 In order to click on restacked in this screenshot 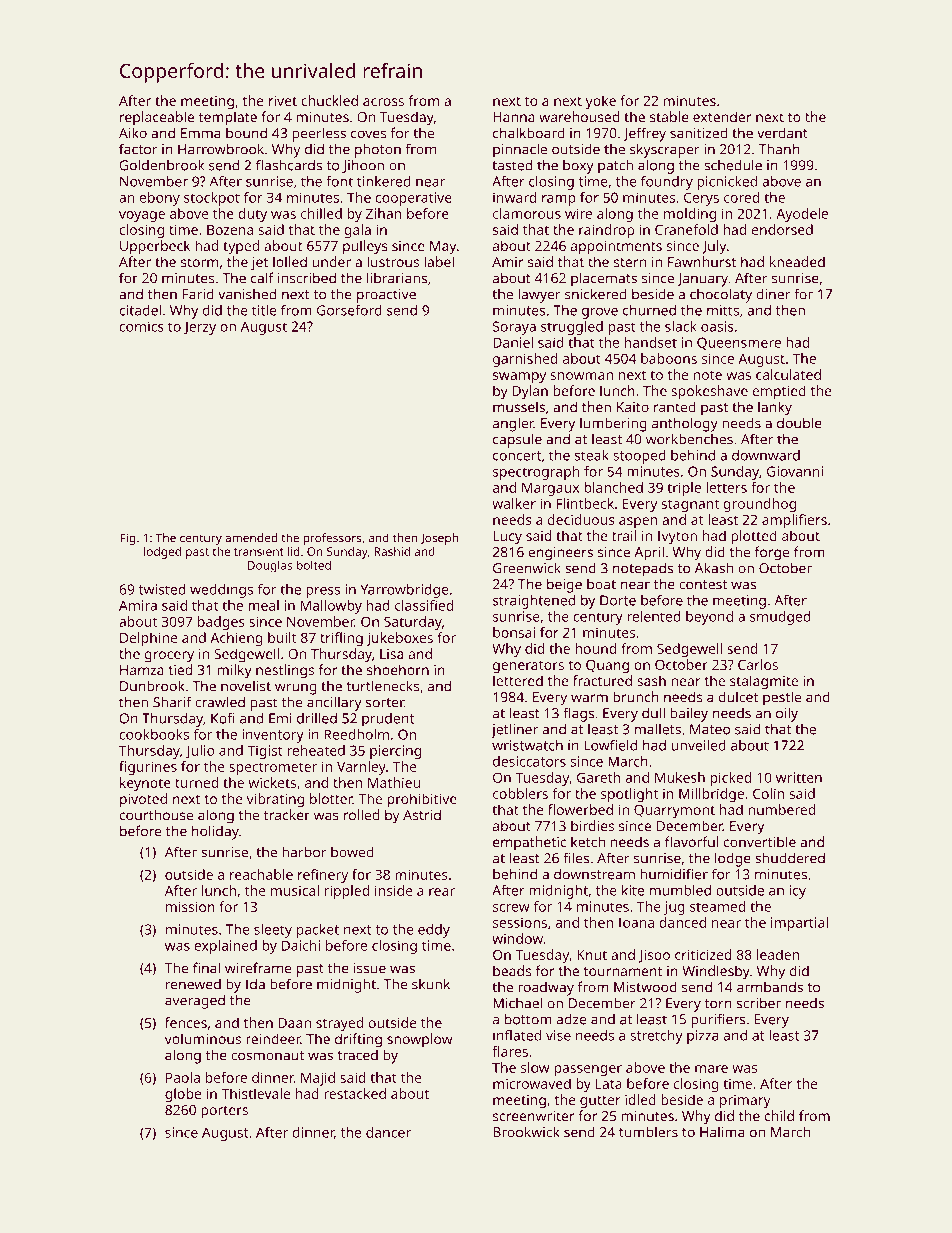, I will do `click(355, 1093)`.
